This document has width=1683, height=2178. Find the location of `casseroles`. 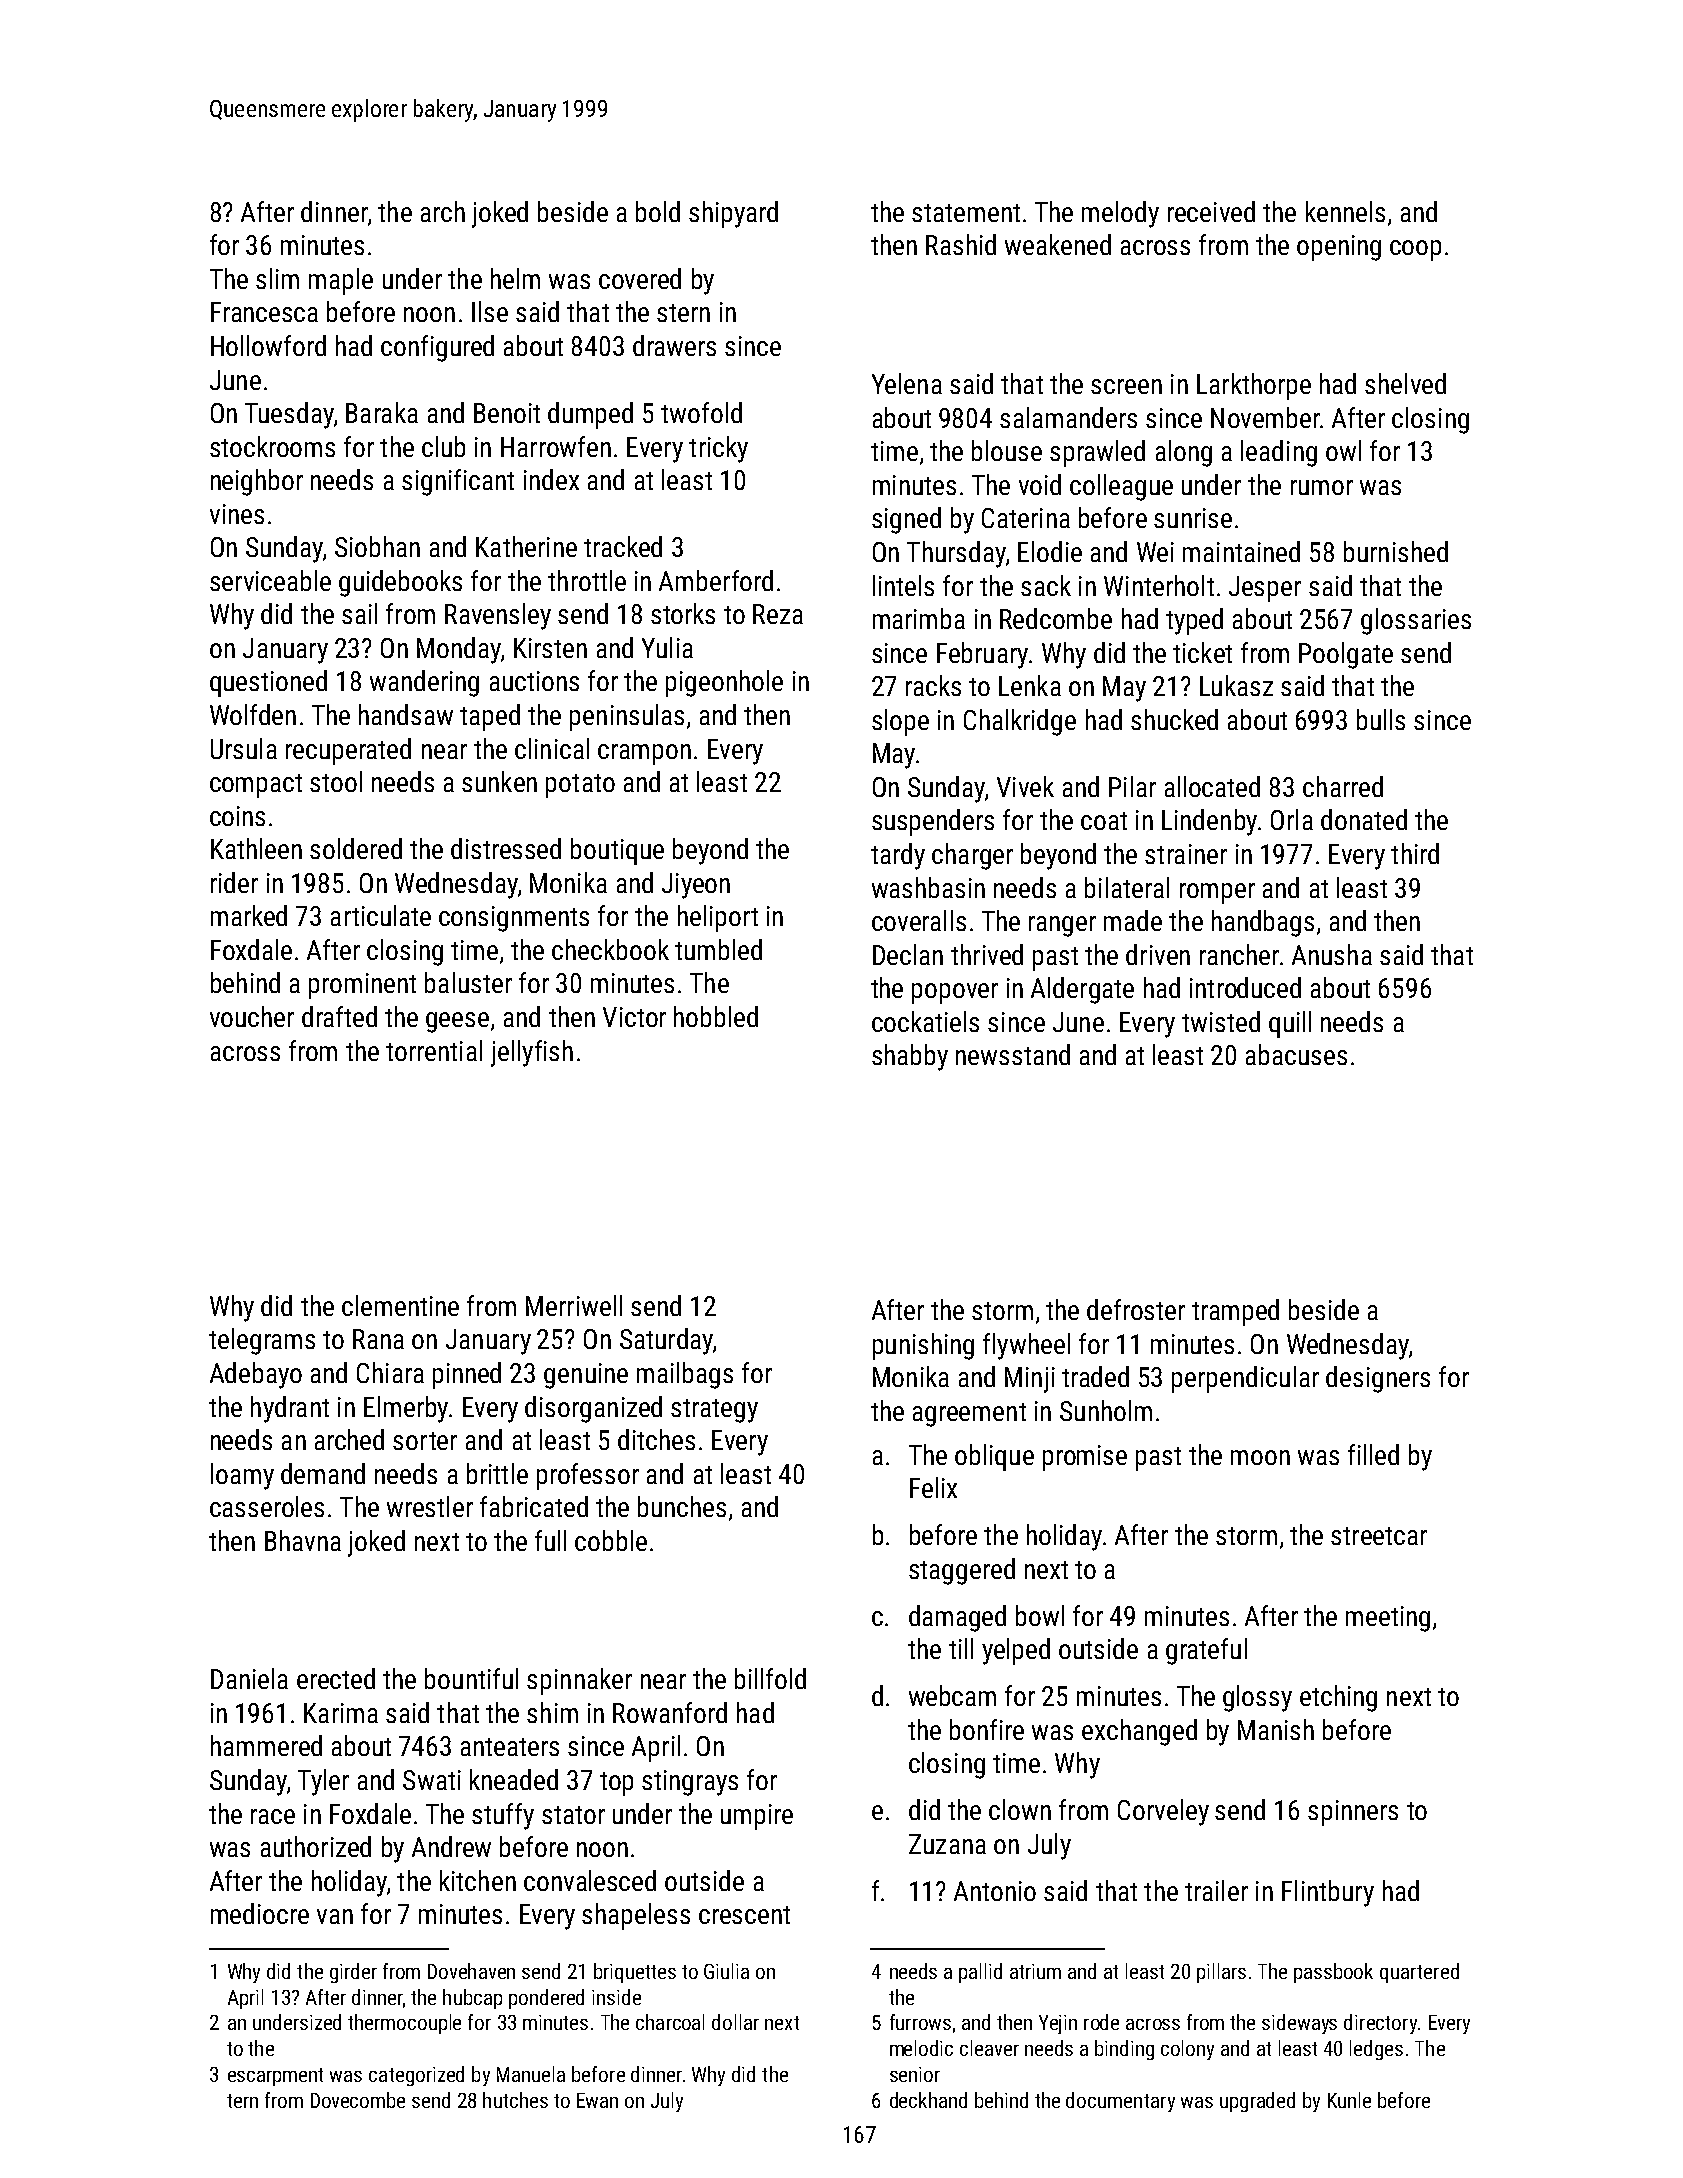

casseroles is located at coordinates (267, 1506).
